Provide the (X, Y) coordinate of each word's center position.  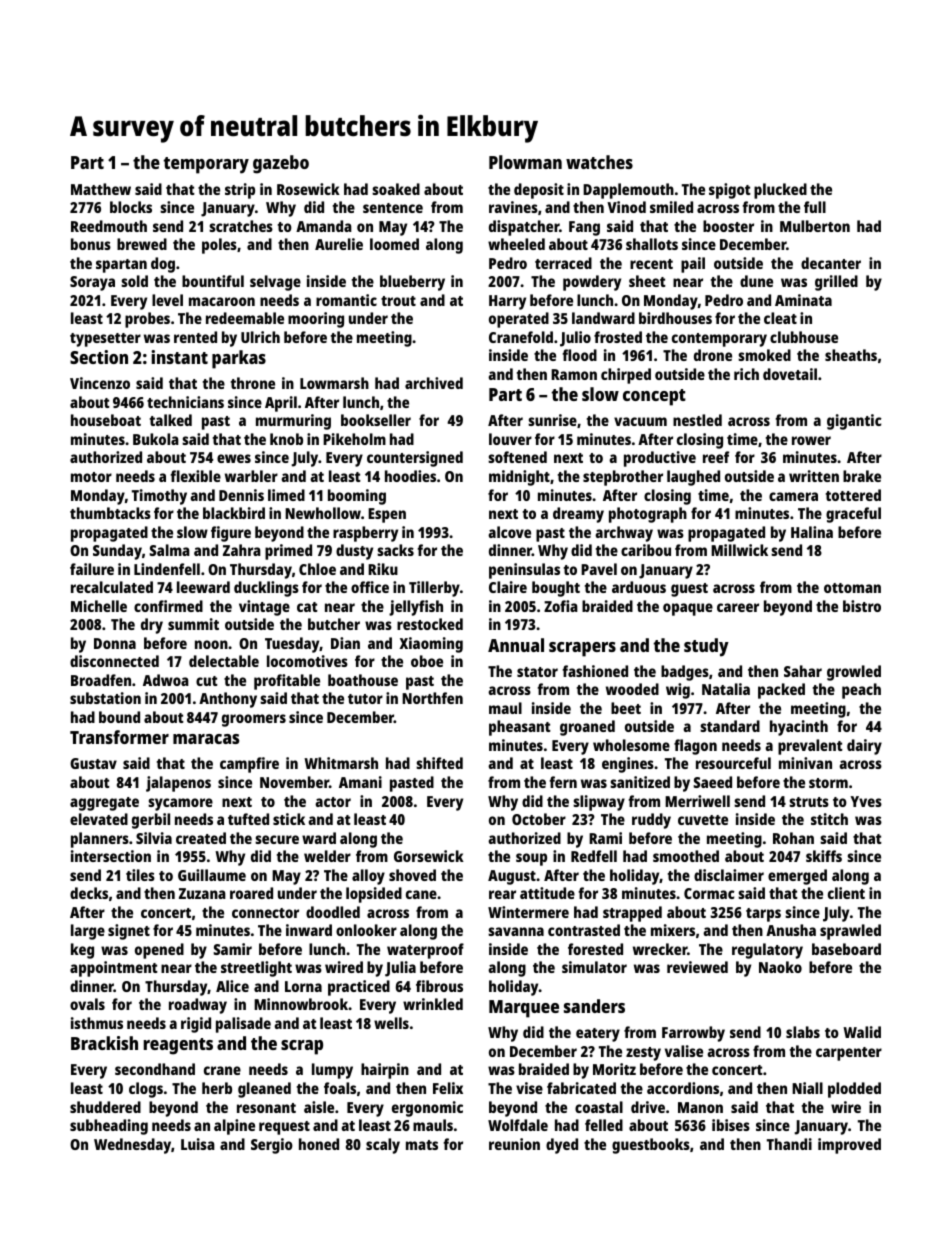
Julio (575, 339)
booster (728, 226)
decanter (831, 263)
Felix (448, 1088)
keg (82, 951)
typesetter (105, 340)
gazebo (281, 164)
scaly (383, 1146)
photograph (648, 515)
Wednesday (132, 1146)
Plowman (525, 162)
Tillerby (434, 589)
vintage (264, 608)
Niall (807, 1088)
